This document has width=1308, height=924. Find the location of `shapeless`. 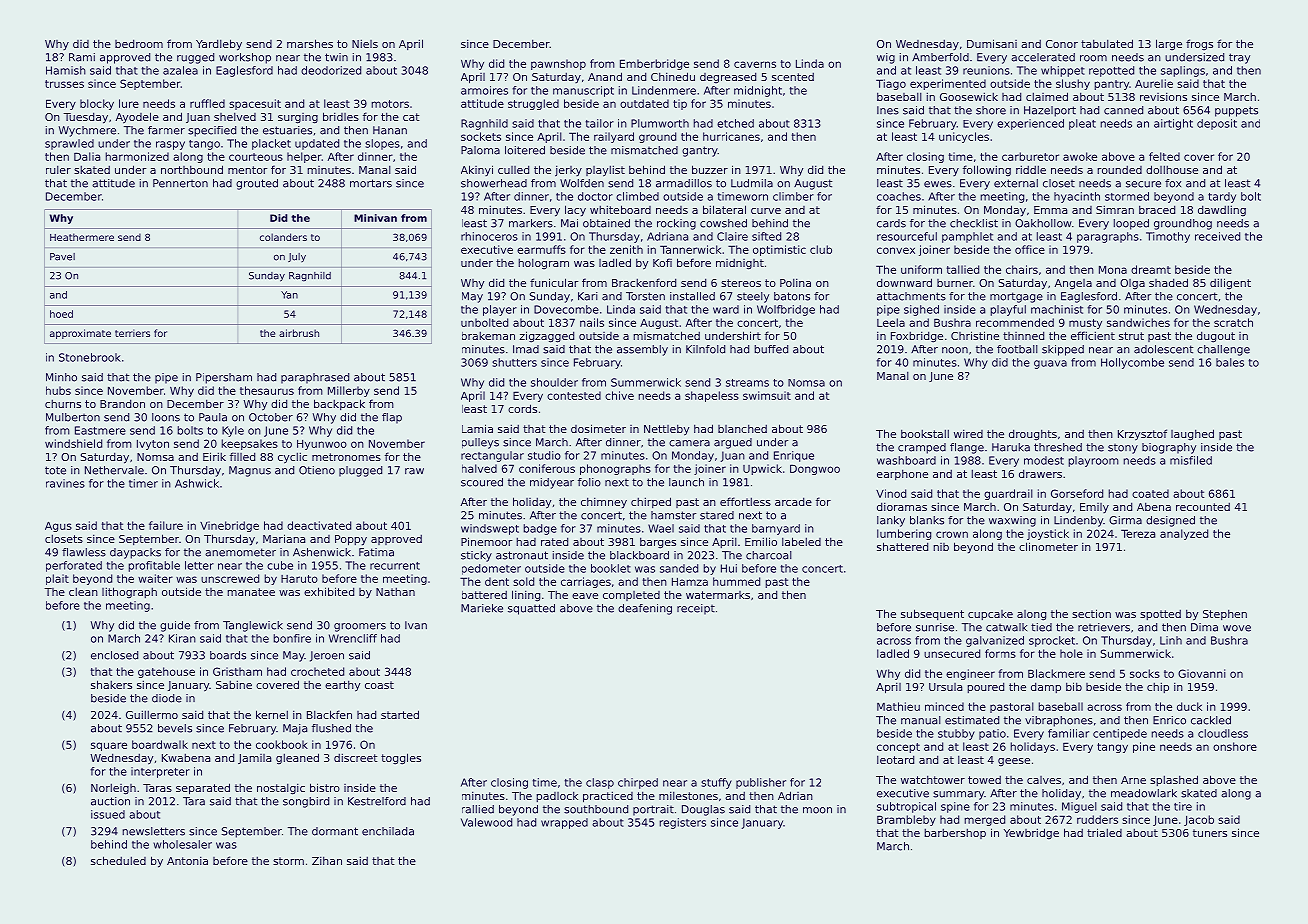

shapeless is located at coordinates (712, 396).
